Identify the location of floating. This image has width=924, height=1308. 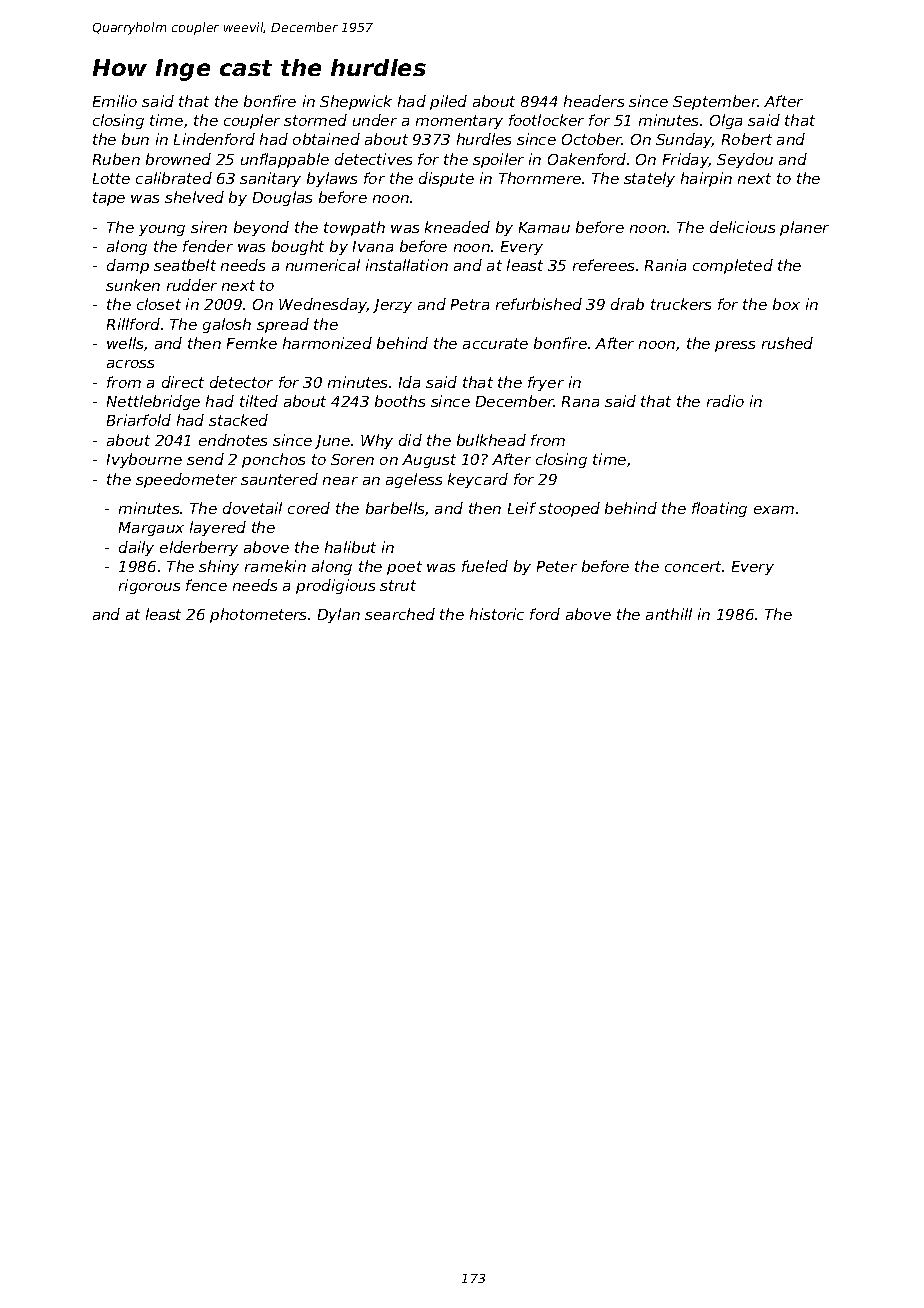
(719, 509).
